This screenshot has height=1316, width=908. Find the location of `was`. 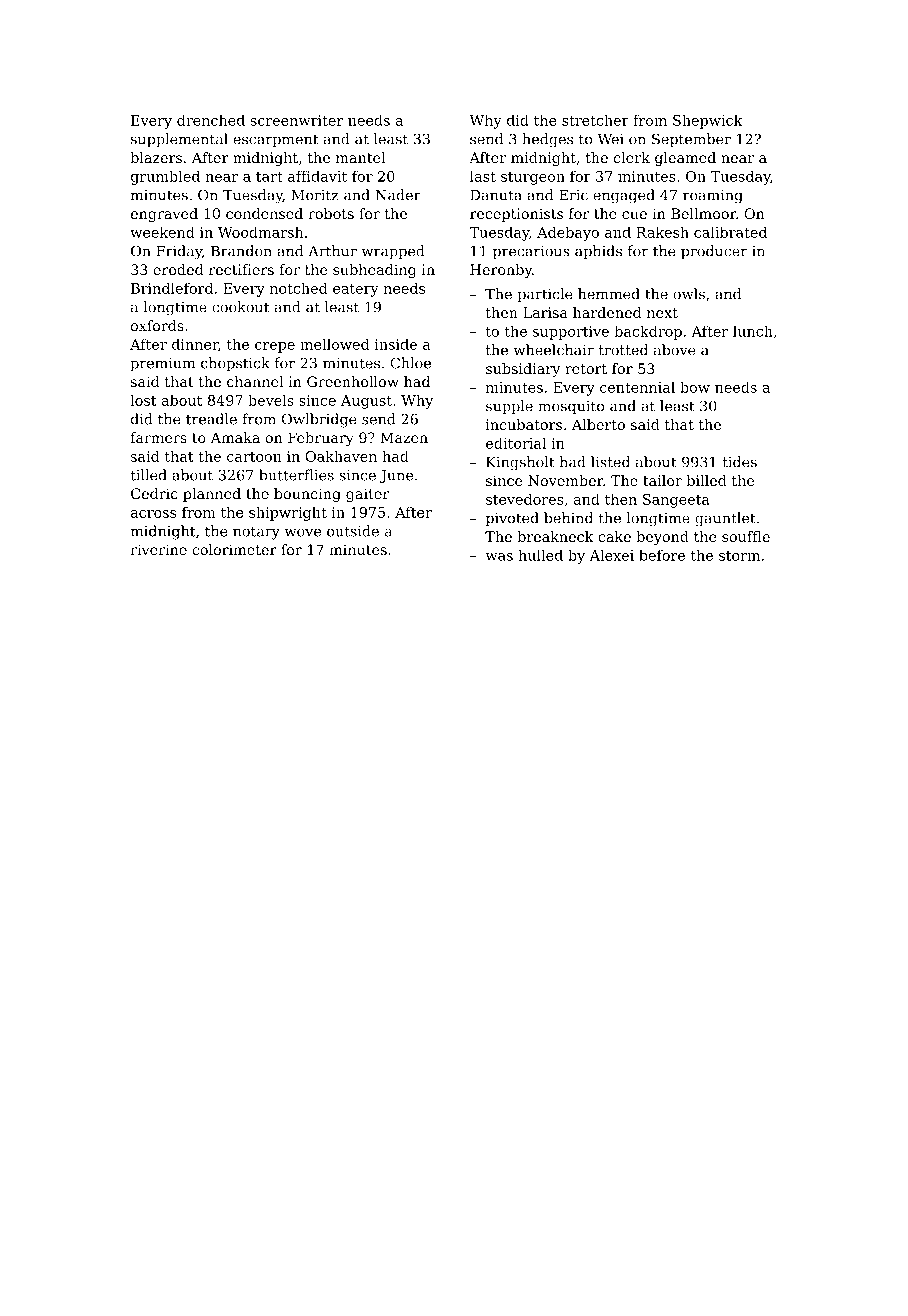

was is located at coordinates (499, 557).
